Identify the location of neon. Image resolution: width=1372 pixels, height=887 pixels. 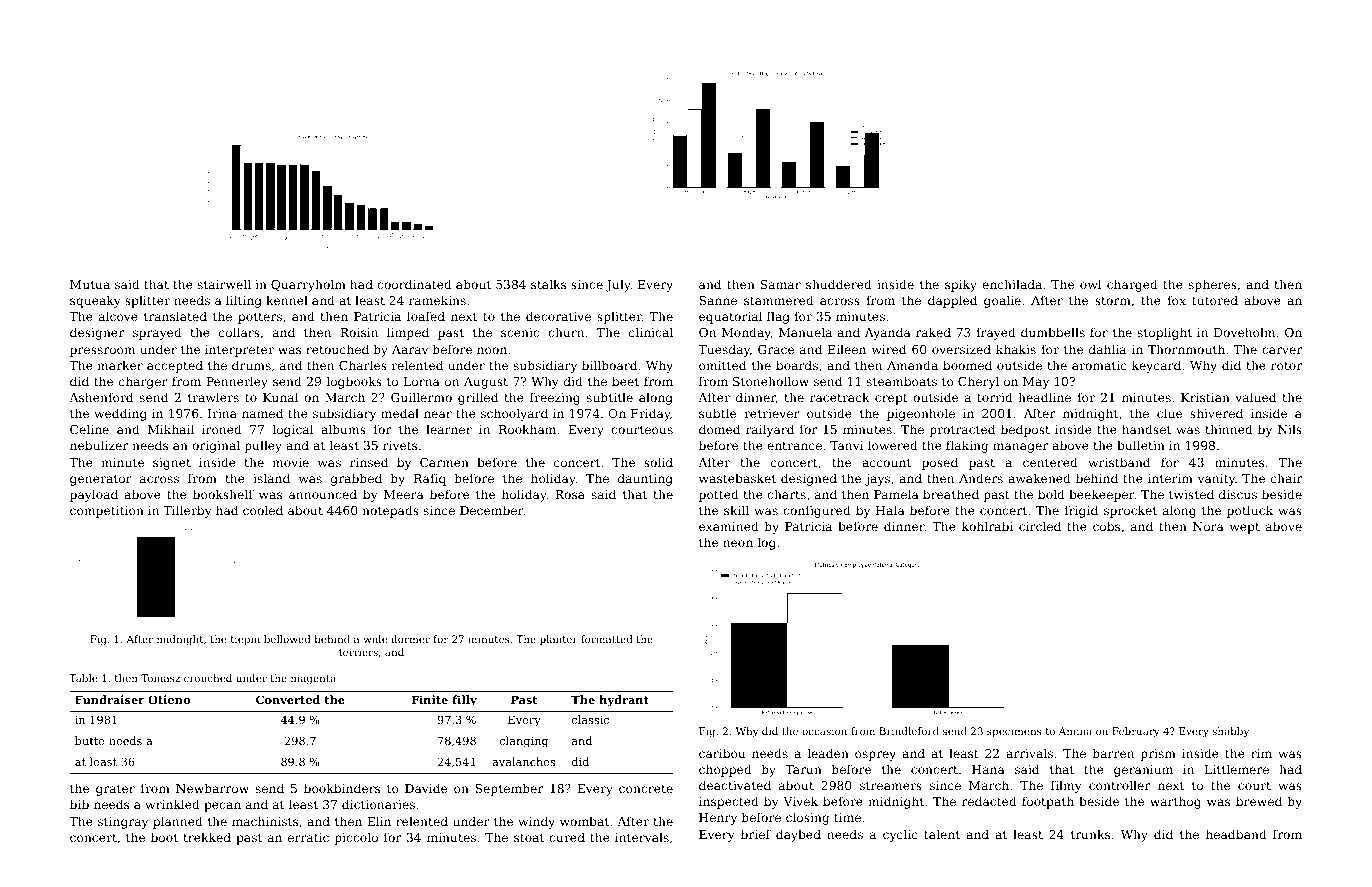
(738, 543).
